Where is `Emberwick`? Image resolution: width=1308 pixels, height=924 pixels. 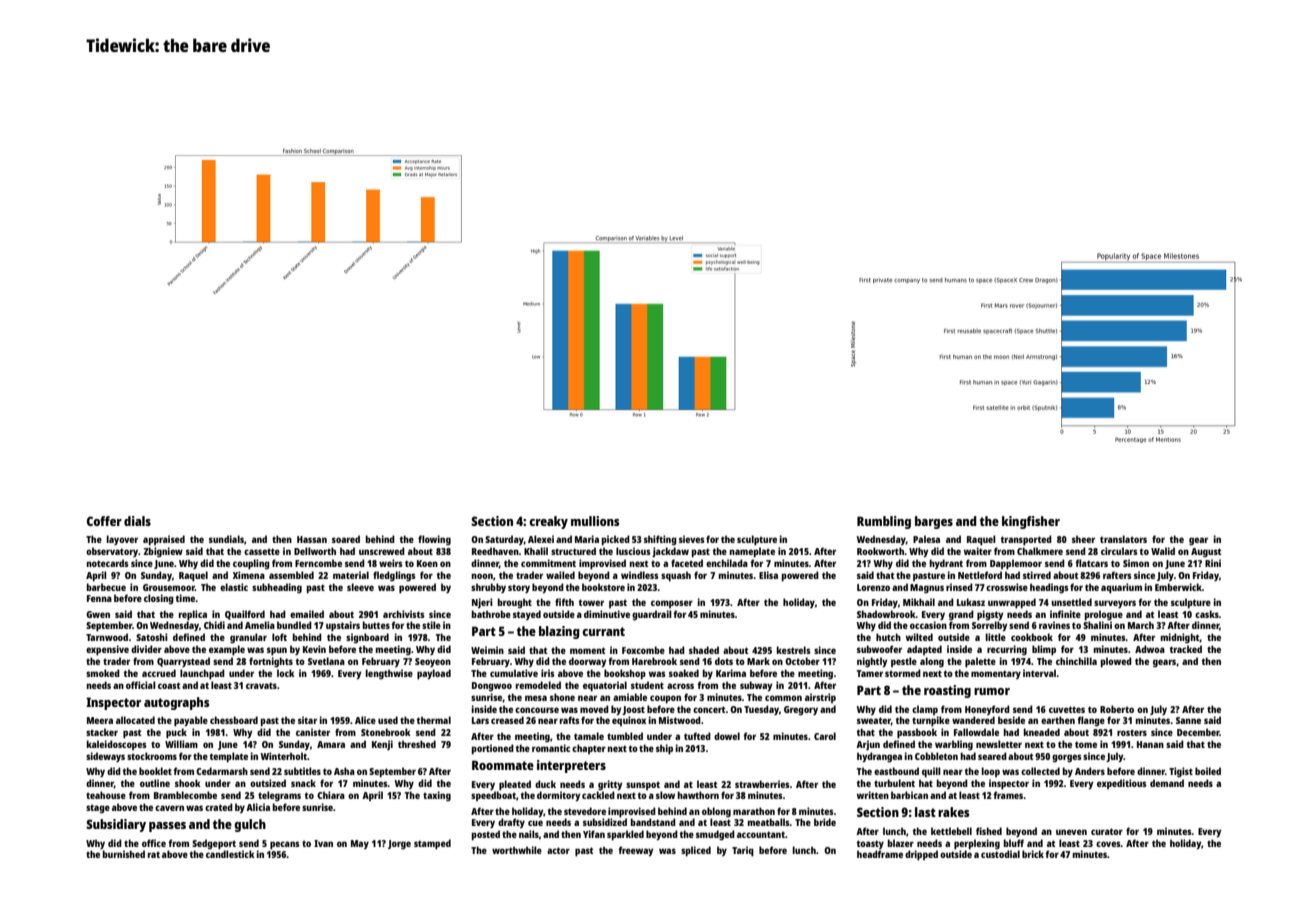
Emberwick is located at coordinates (1178, 587).
